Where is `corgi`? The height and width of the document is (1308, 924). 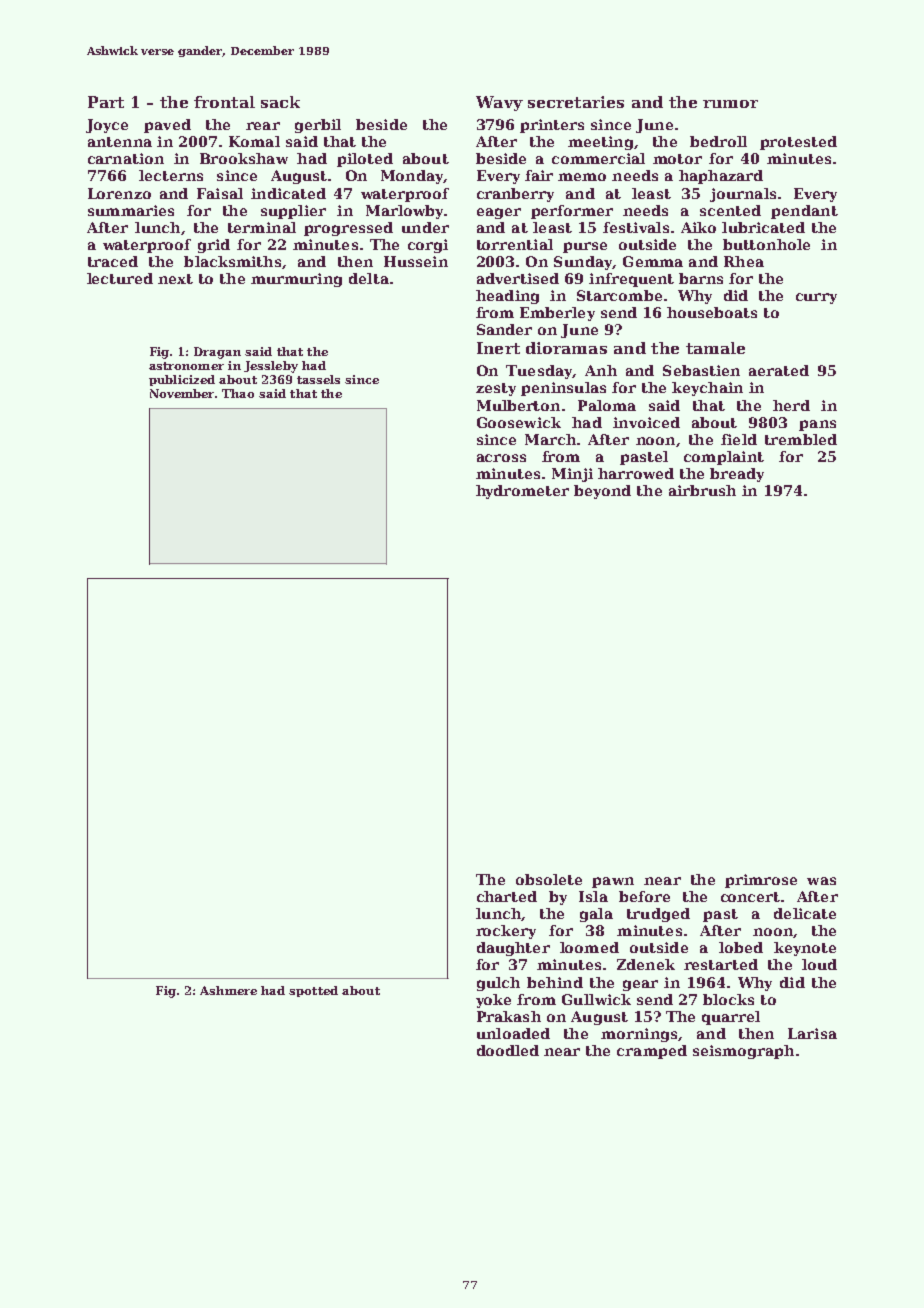
corgi is located at coordinates (428, 246).
